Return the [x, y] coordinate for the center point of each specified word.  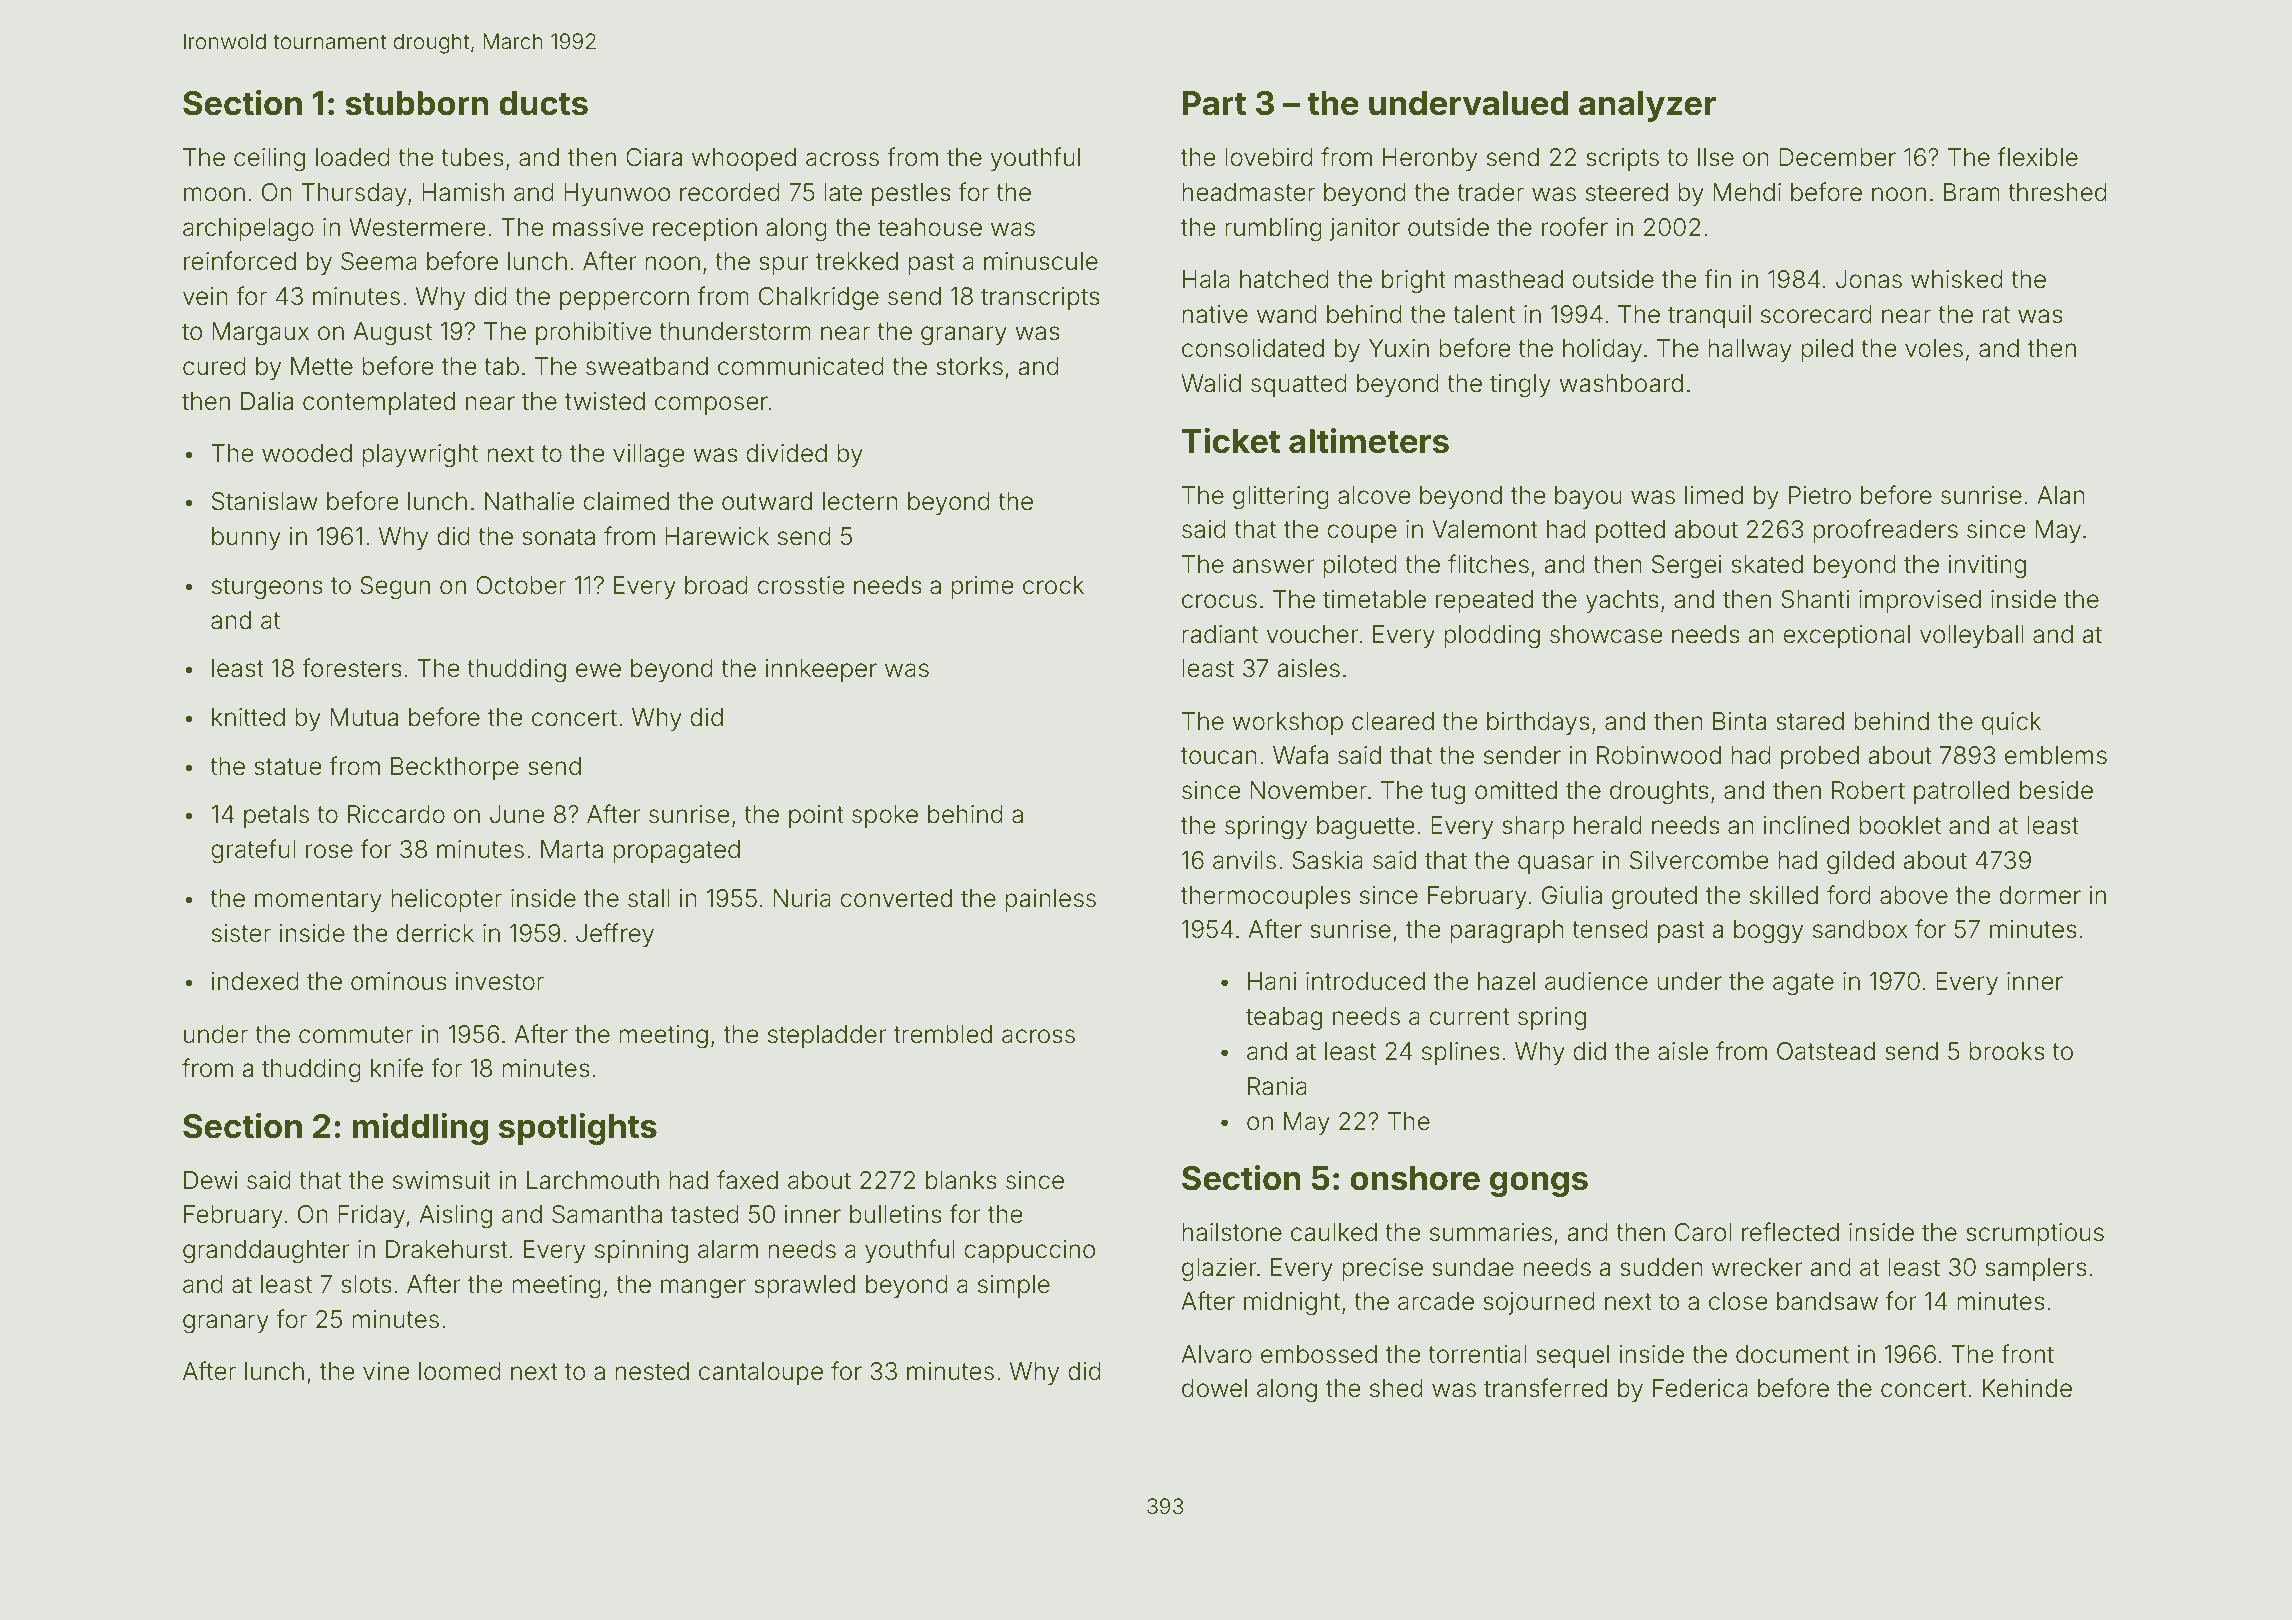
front [2027, 1354]
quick [2011, 723]
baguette [1366, 828]
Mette [322, 366]
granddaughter [266, 1252]
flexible [2038, 157]
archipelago [248, 230]
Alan [2061, 495]
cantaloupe [761, 1373]
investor [500, 981]
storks [969, 366]
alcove [1374, 495]
